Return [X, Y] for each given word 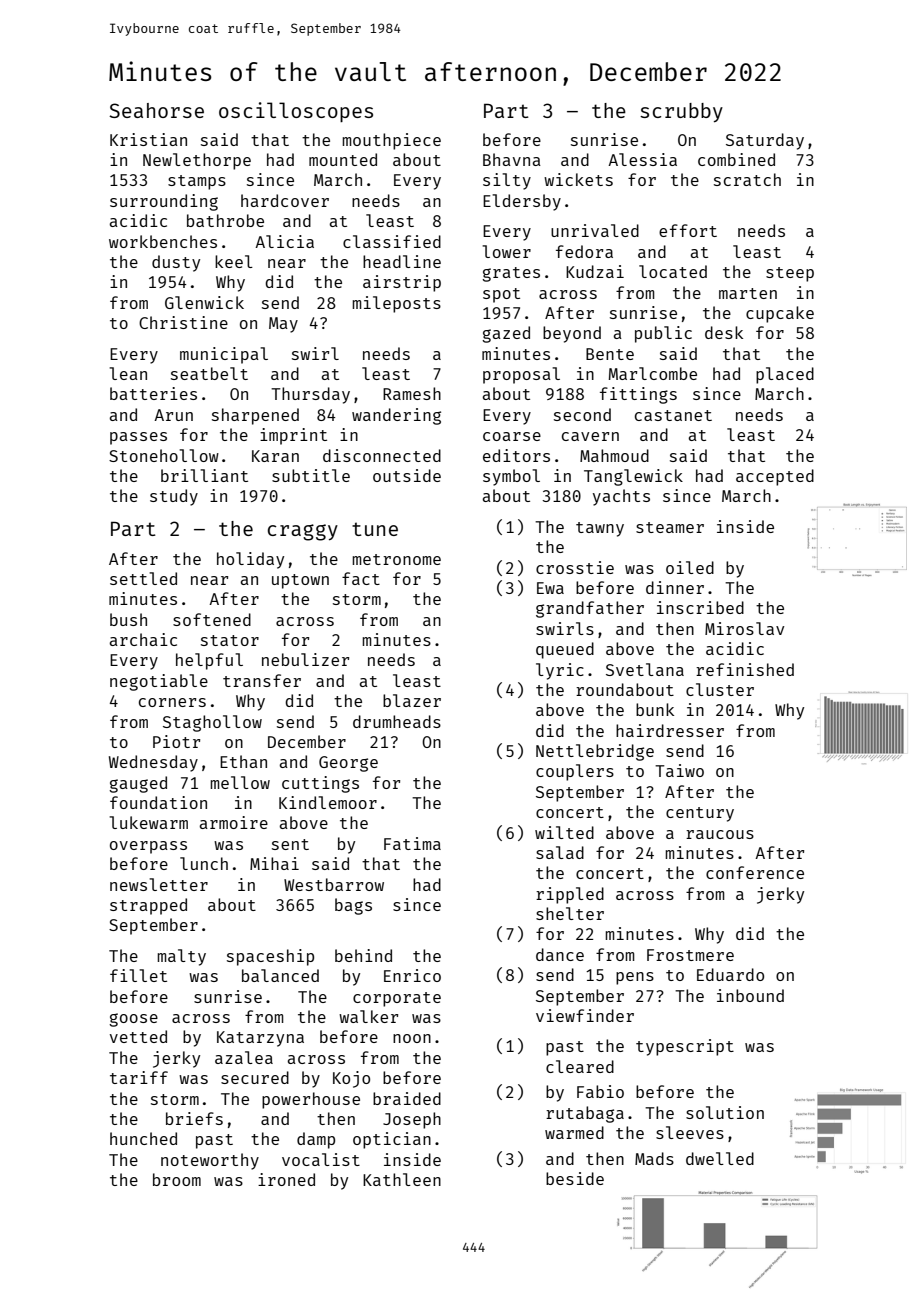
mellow [240, 782]
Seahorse [156, 110]
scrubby [681, 113]
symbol [511, 477]
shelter [570, 913]
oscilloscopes [296, 112]
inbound [750, 995]
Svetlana [645, 669]
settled [143, 578]
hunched [143, 1138]
